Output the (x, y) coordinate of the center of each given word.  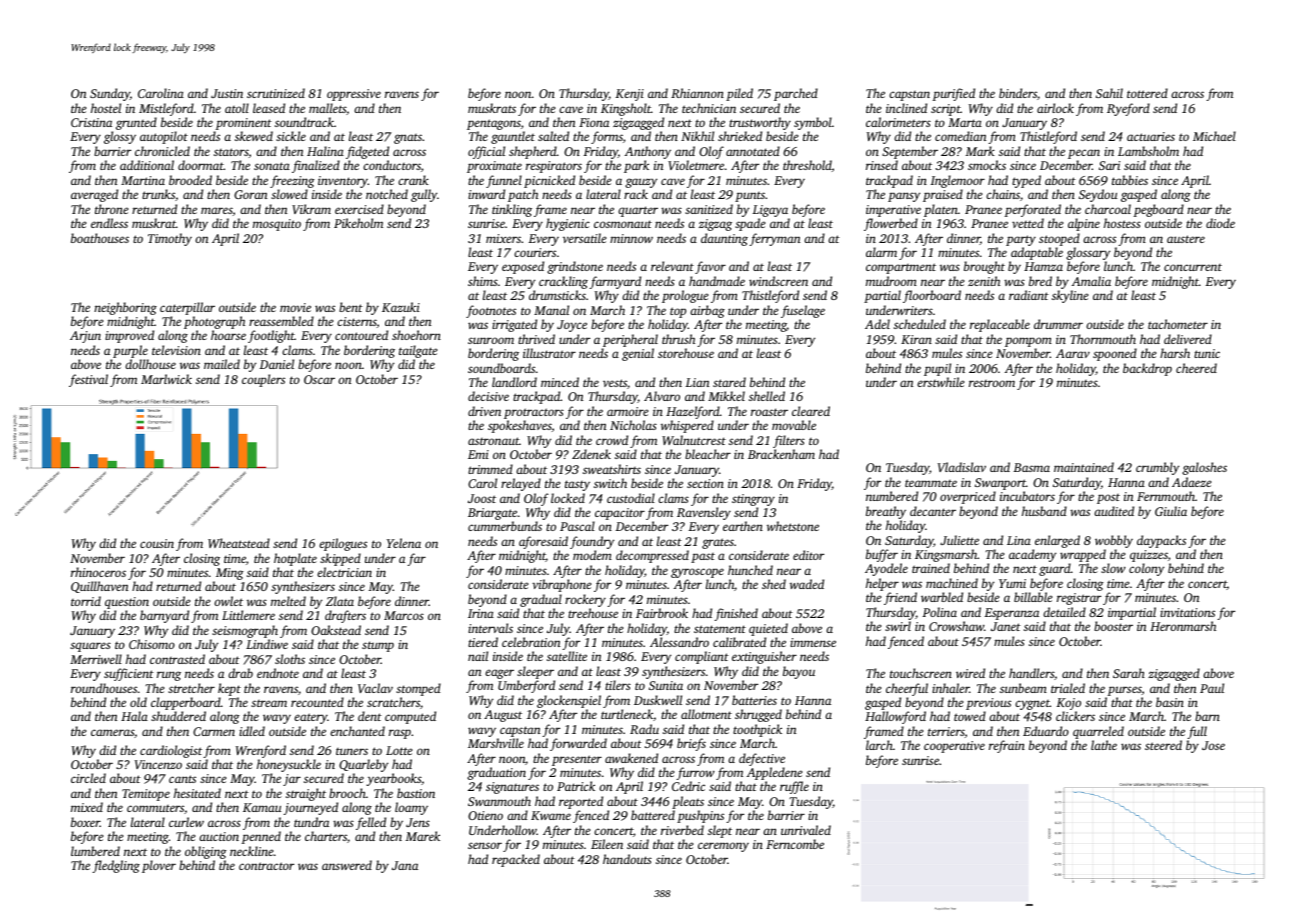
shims (483, 281)
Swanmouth (499, 801)
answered (347, 865)
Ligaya (770, 211)
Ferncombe (795, 844)
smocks (987, 165)
